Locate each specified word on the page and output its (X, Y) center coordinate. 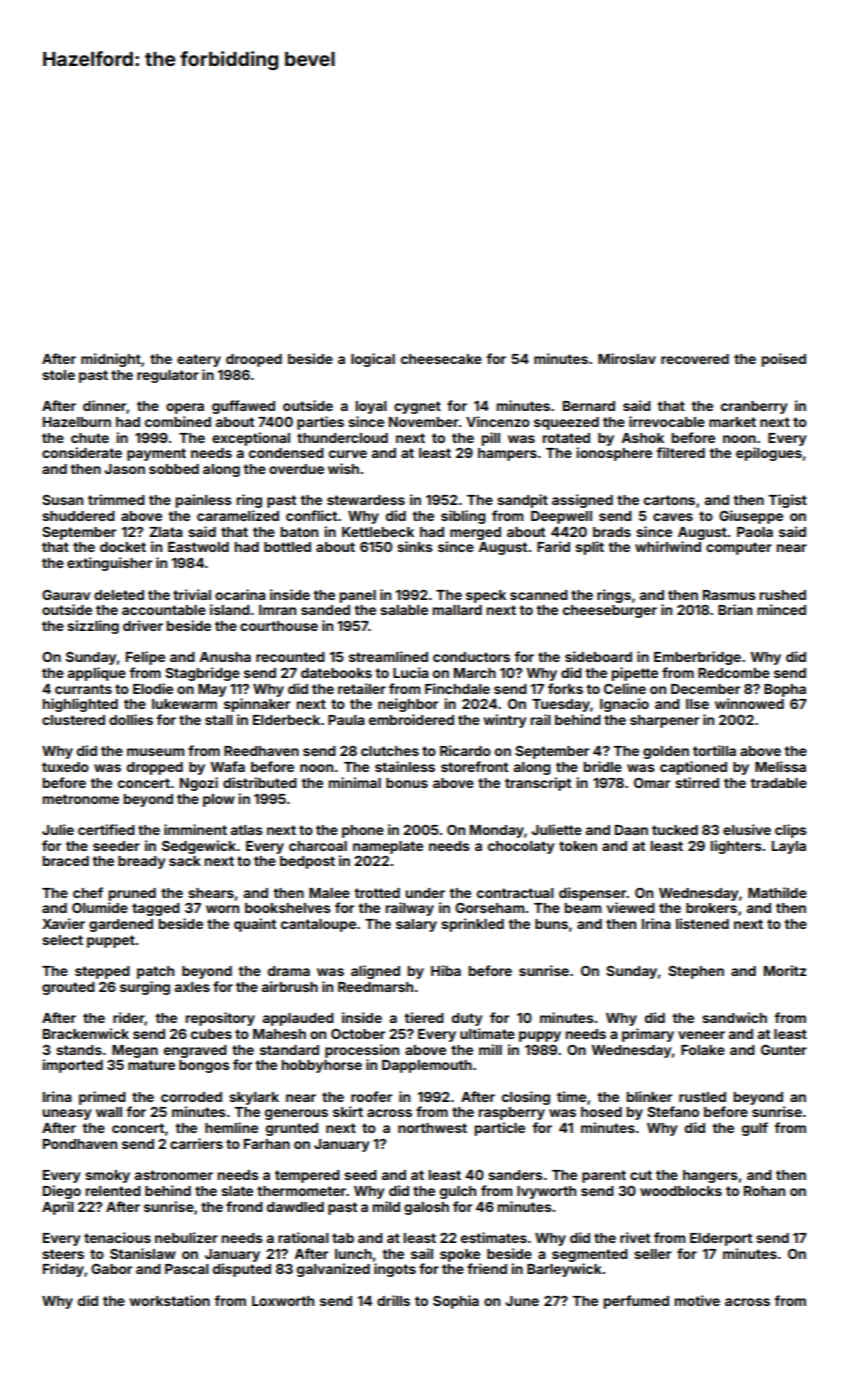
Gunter (784, 1050)
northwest (432, 1128)
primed (102, 1098)
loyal (371, 407)
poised (784, 360)
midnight (111, 360)
